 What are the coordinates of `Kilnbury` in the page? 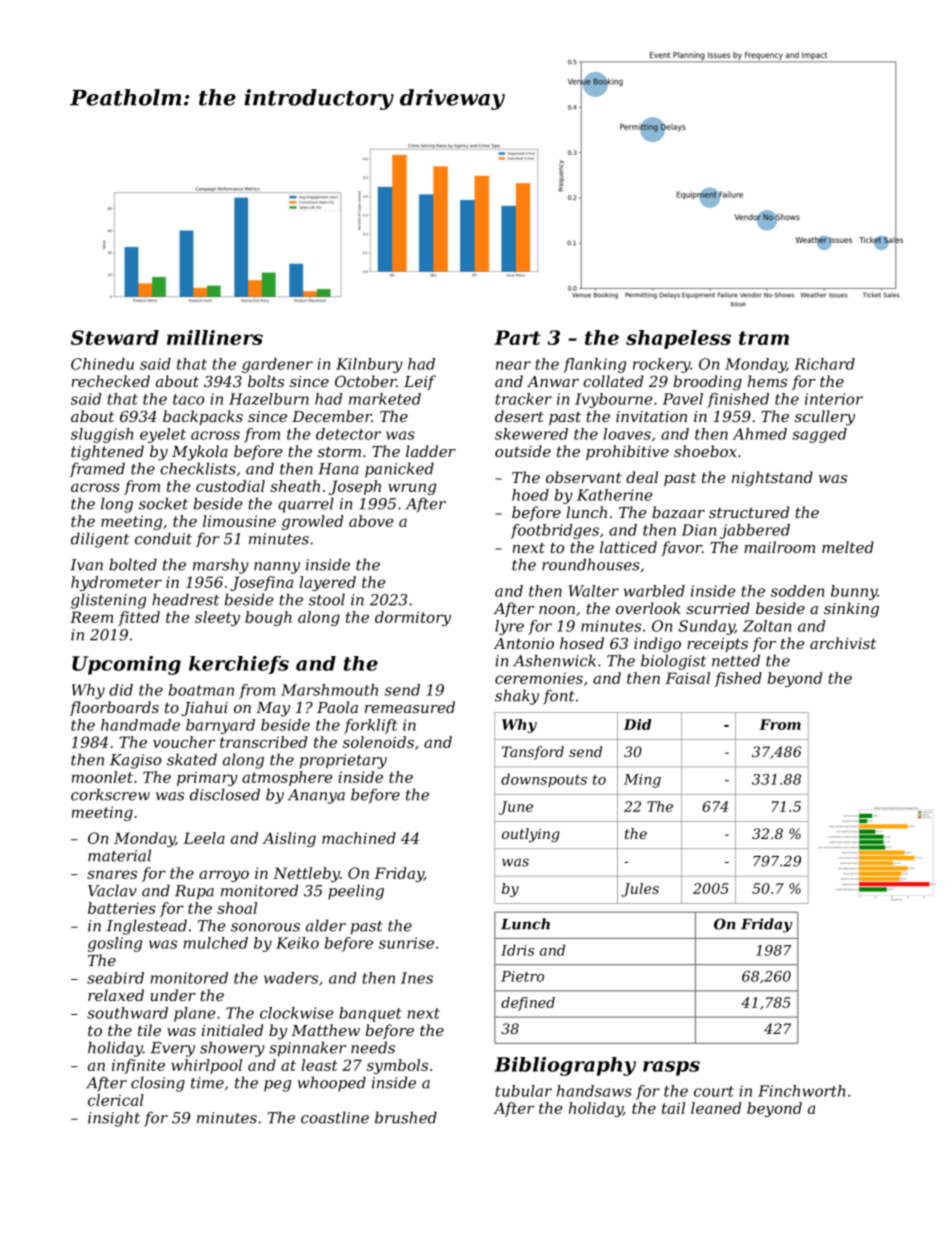 It's located at (369, 365).
